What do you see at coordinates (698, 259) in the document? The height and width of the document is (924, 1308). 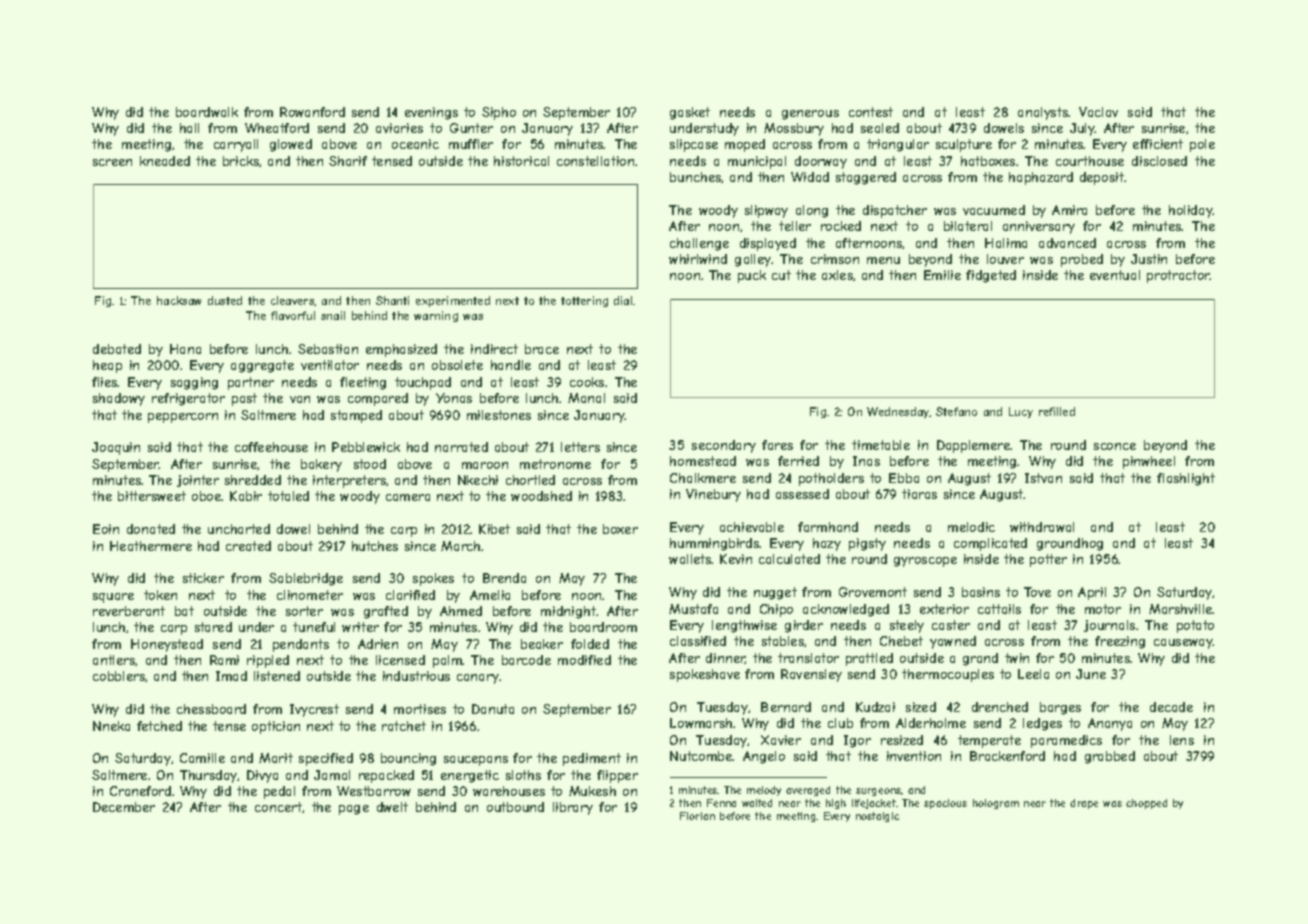 I see `whirlwind` at bounding box center [698, 259].
